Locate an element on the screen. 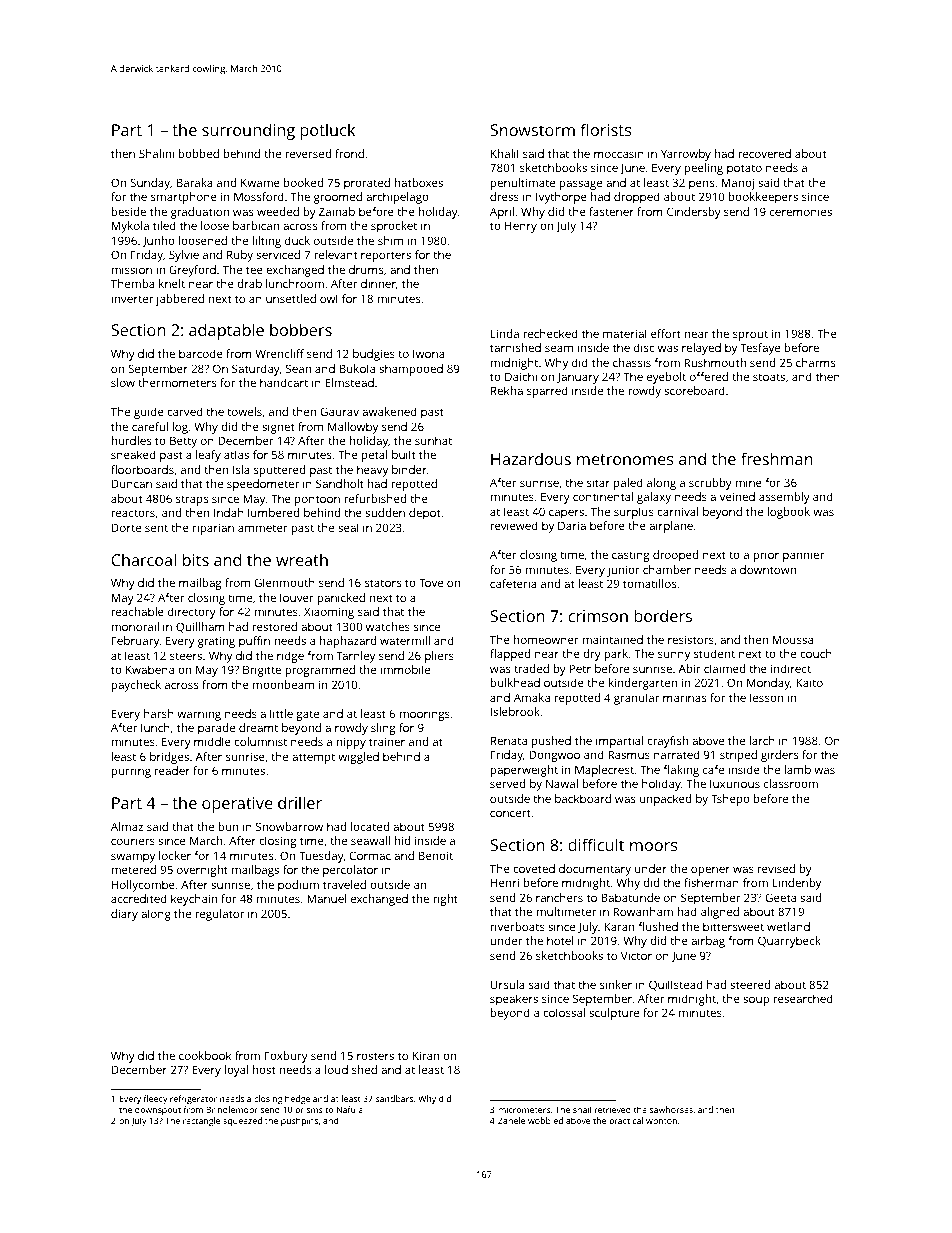 This screenshot has height=1233, width=952. reporters is located at coordinates (386, 256).
